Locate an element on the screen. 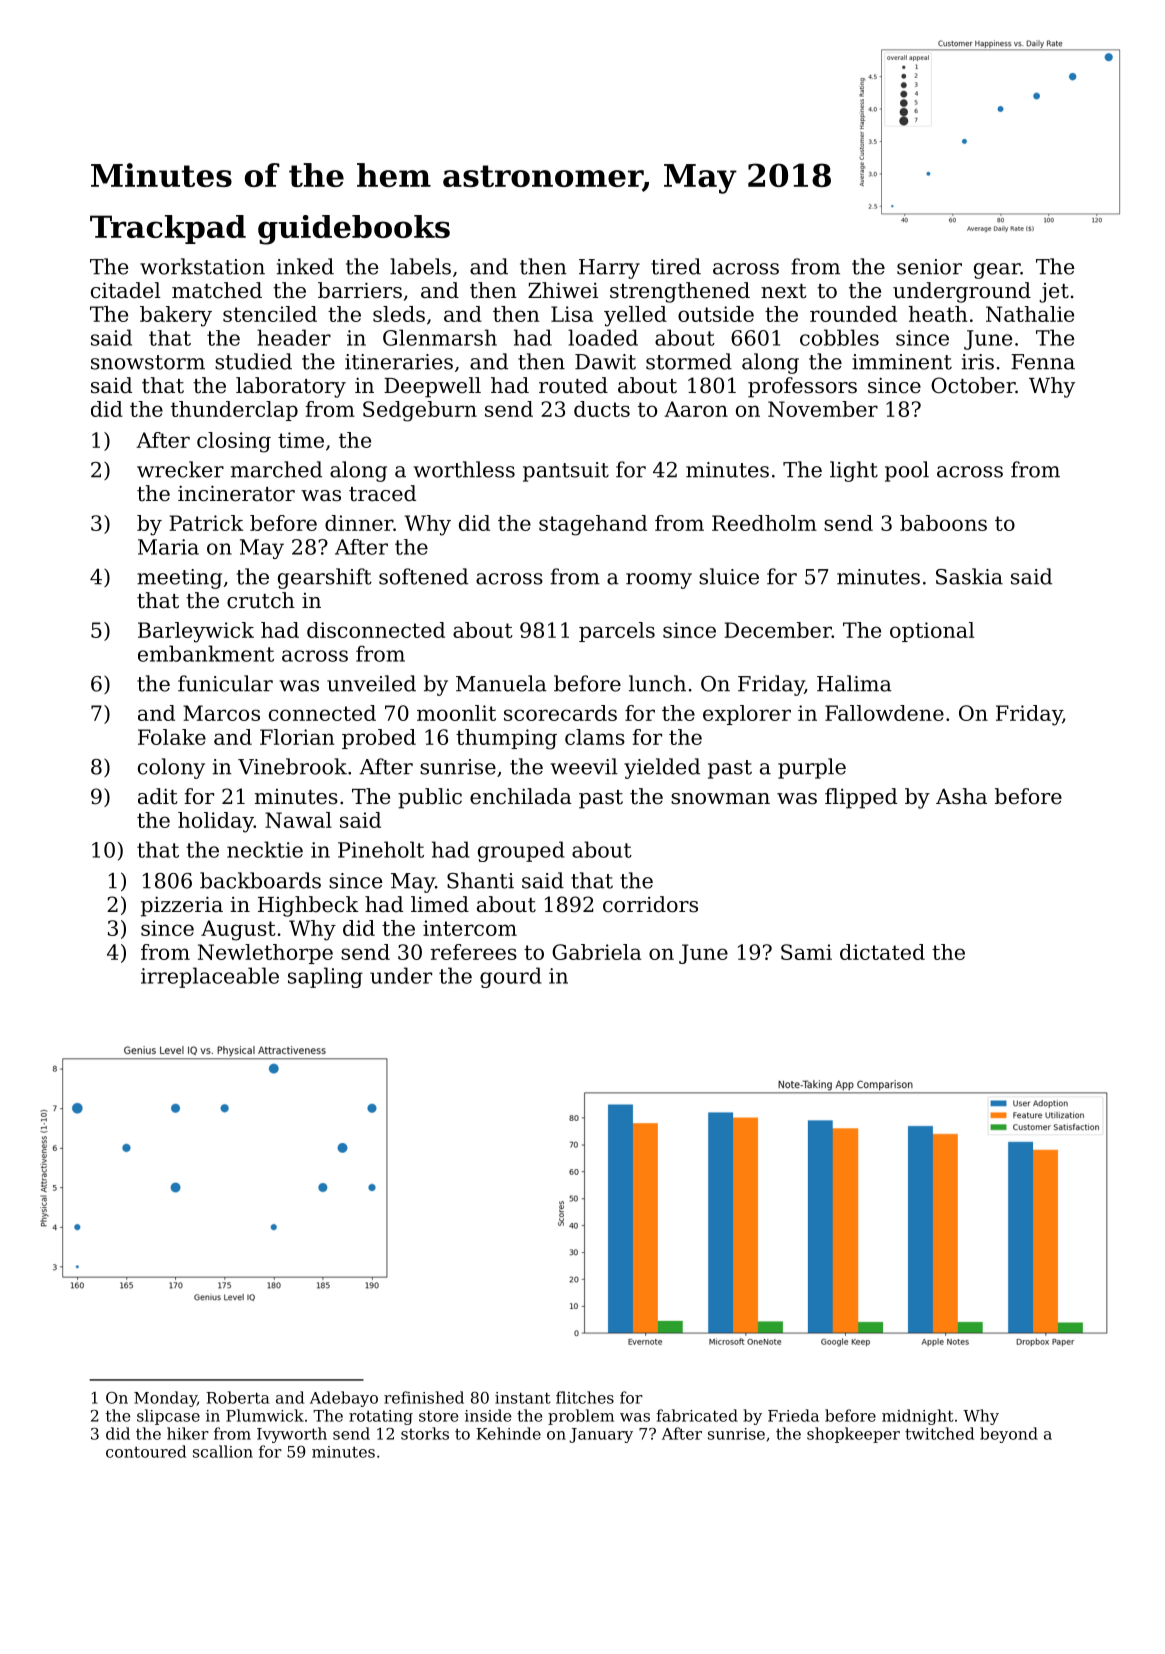  Asha is located at coordinates (961, 796).
